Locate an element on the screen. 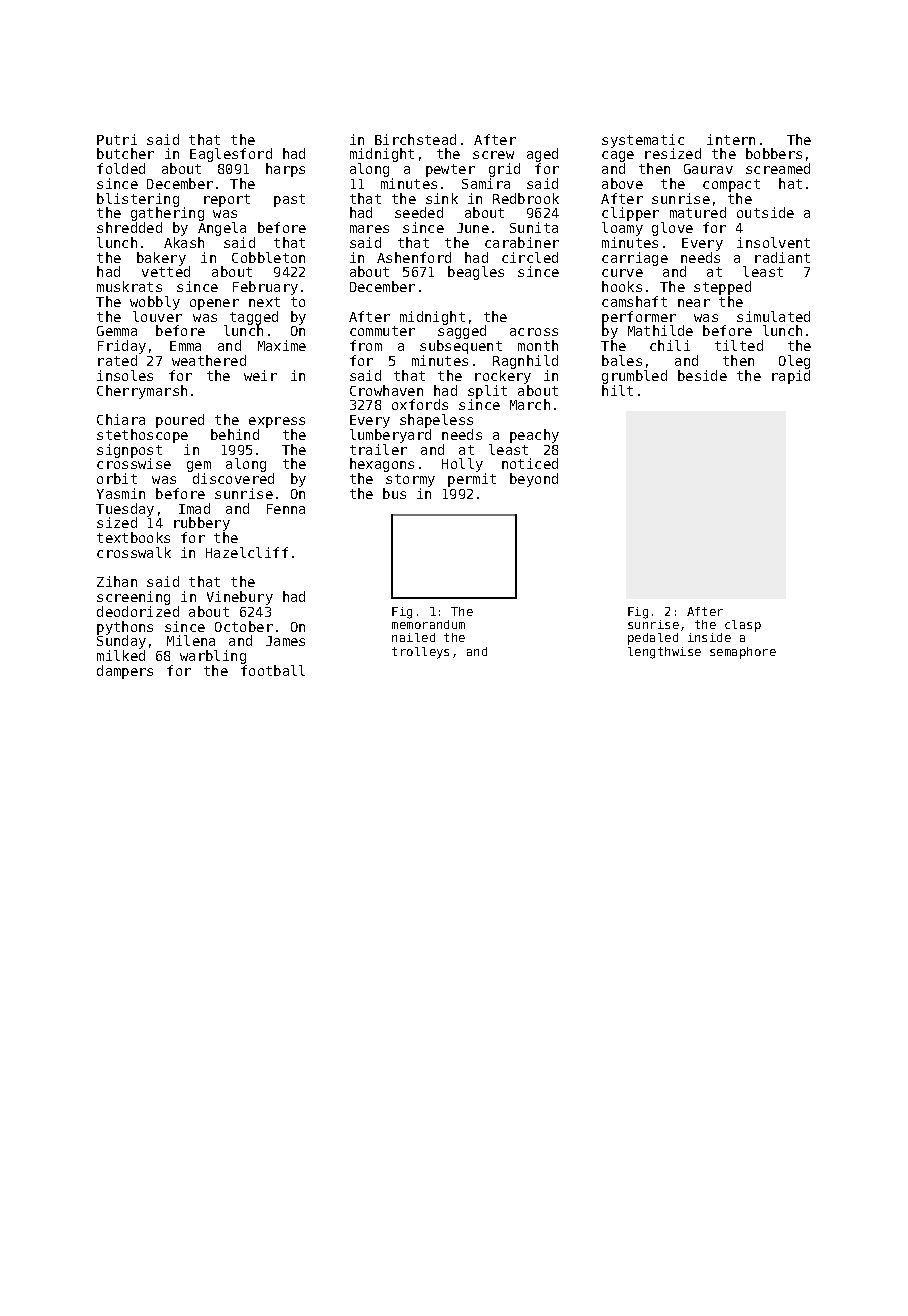 Image resolution: width=908 pixels, height=1316 pixels. Yasmin is located at coordinates (121, 493).
